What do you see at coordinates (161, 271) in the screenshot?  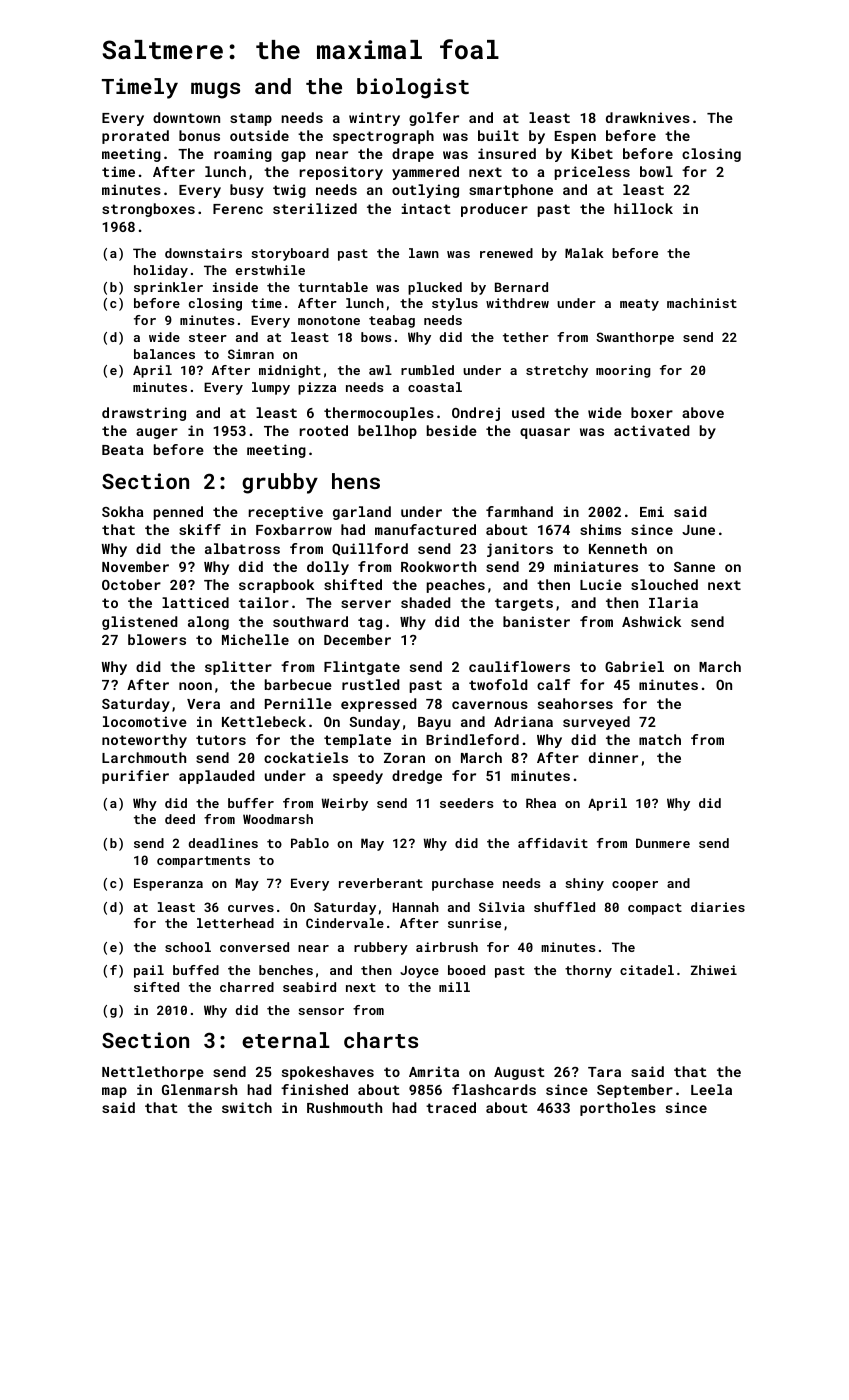 I see `holiday` at bounding box center [161, 271].
